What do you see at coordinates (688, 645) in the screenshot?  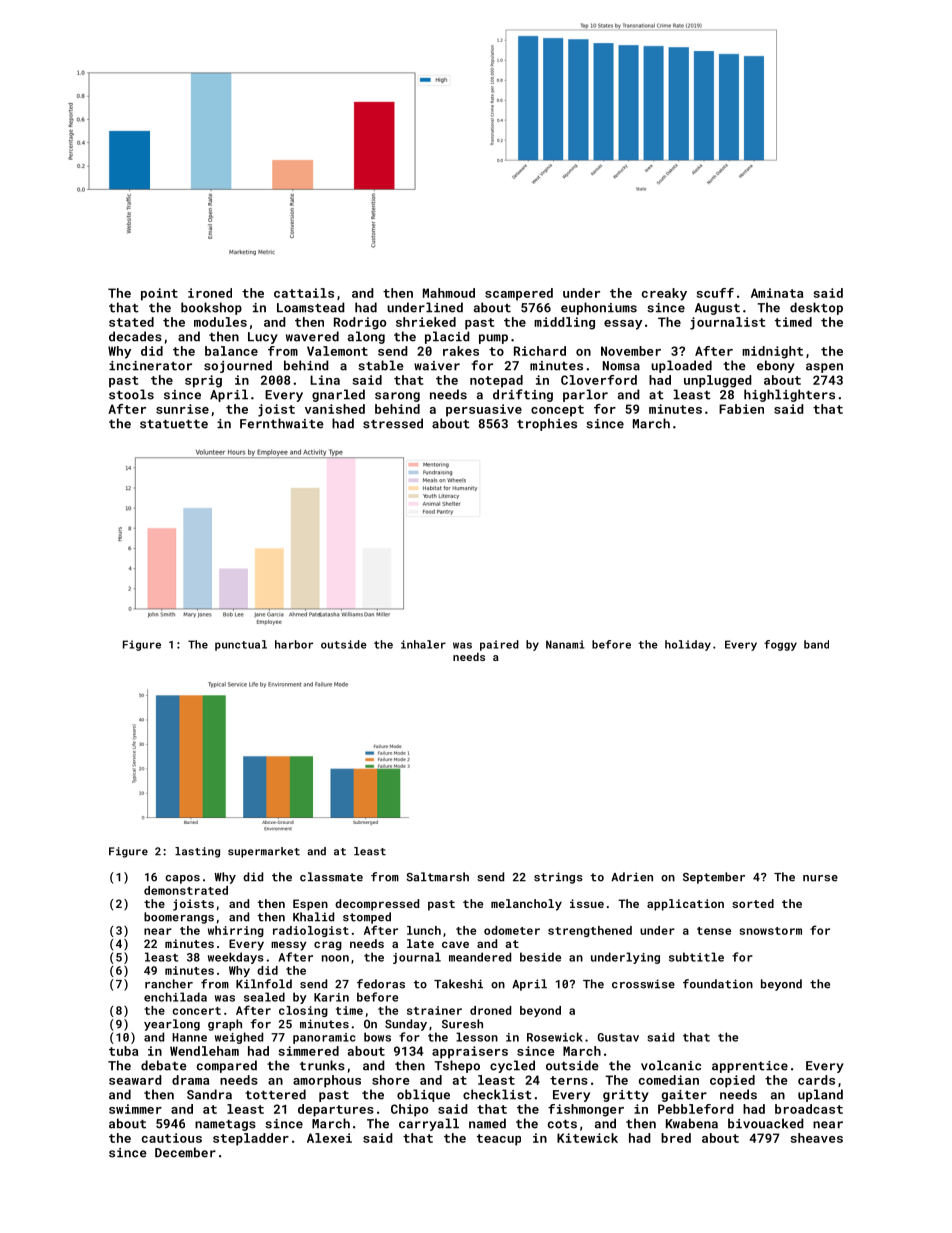 I see `holiday` at bounding box center [688, 645].
